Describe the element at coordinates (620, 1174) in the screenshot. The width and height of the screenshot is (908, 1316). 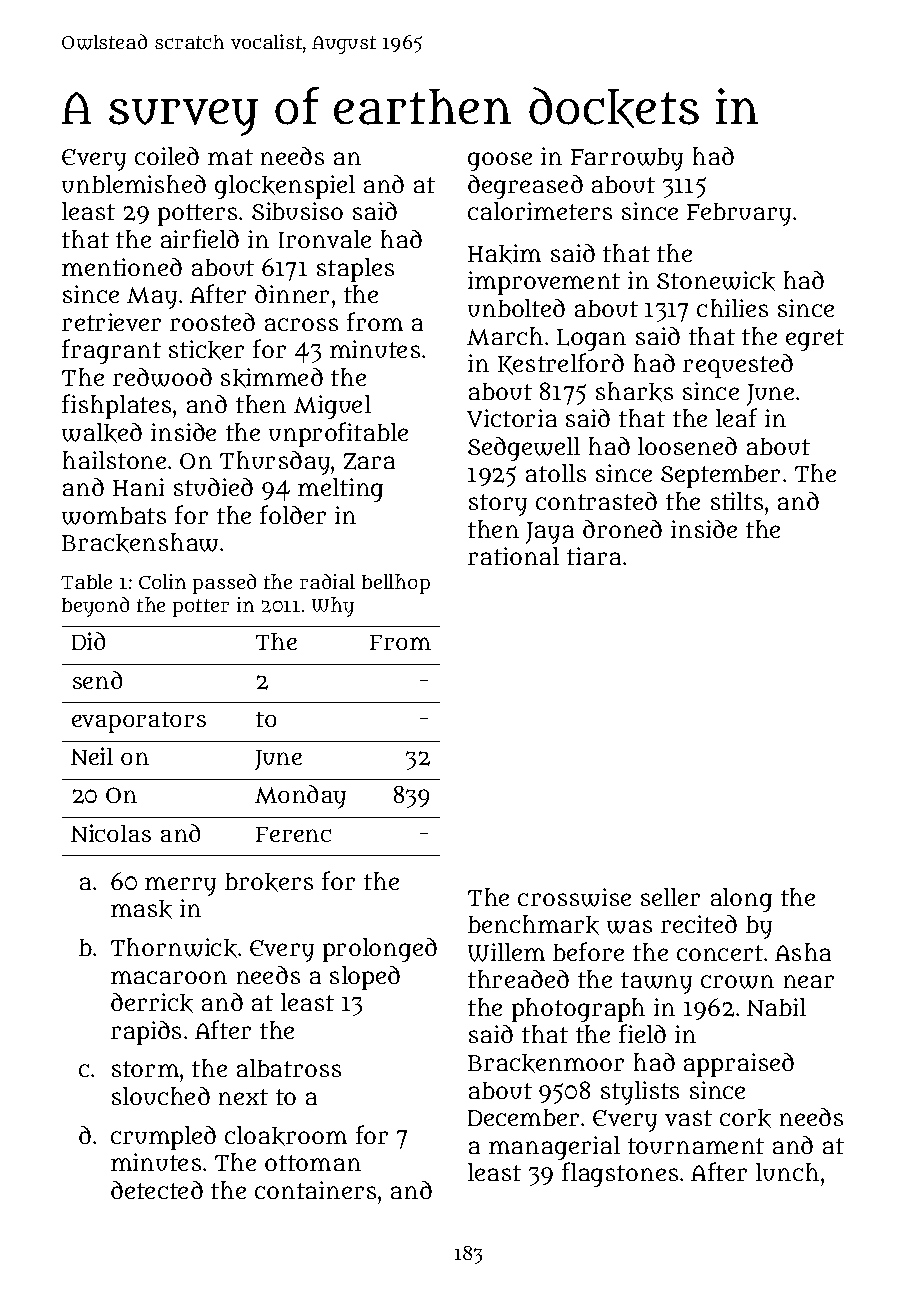
I see `flagstones` at that location.
